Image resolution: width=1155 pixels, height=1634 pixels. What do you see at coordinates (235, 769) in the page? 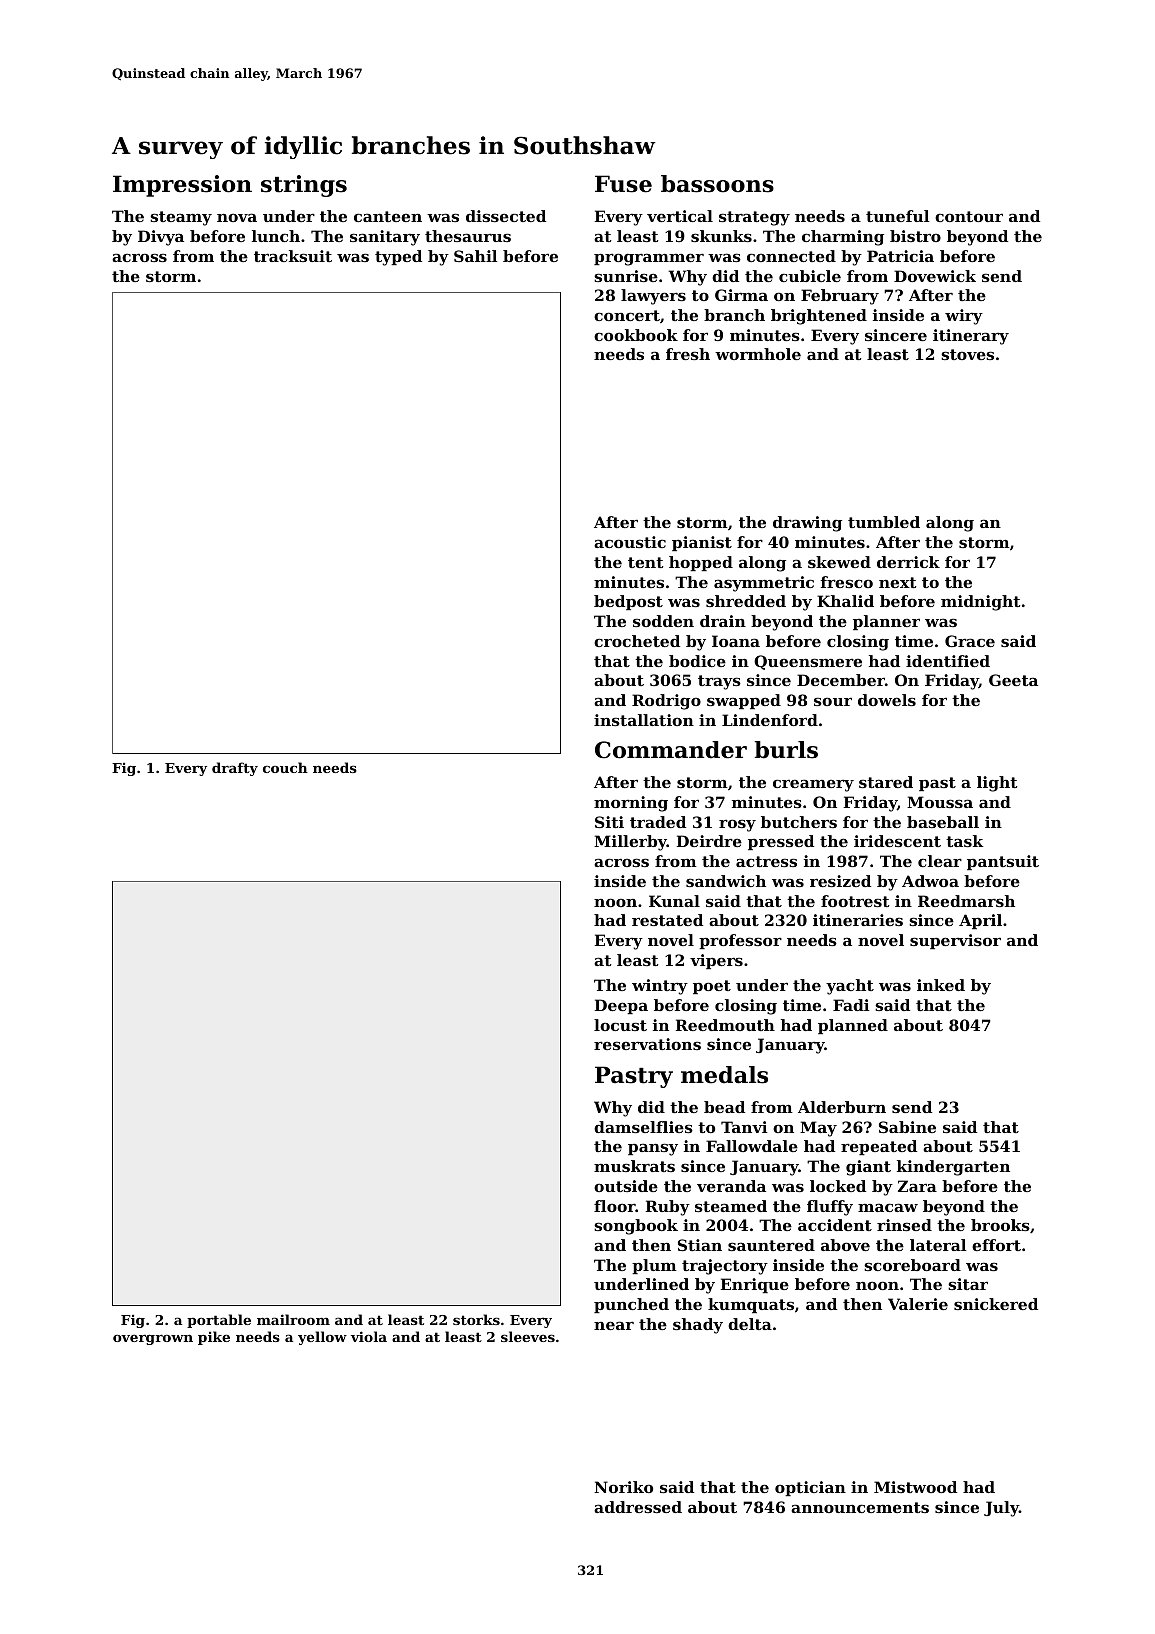
I see `drafty` at bounding box center [235, 769].
